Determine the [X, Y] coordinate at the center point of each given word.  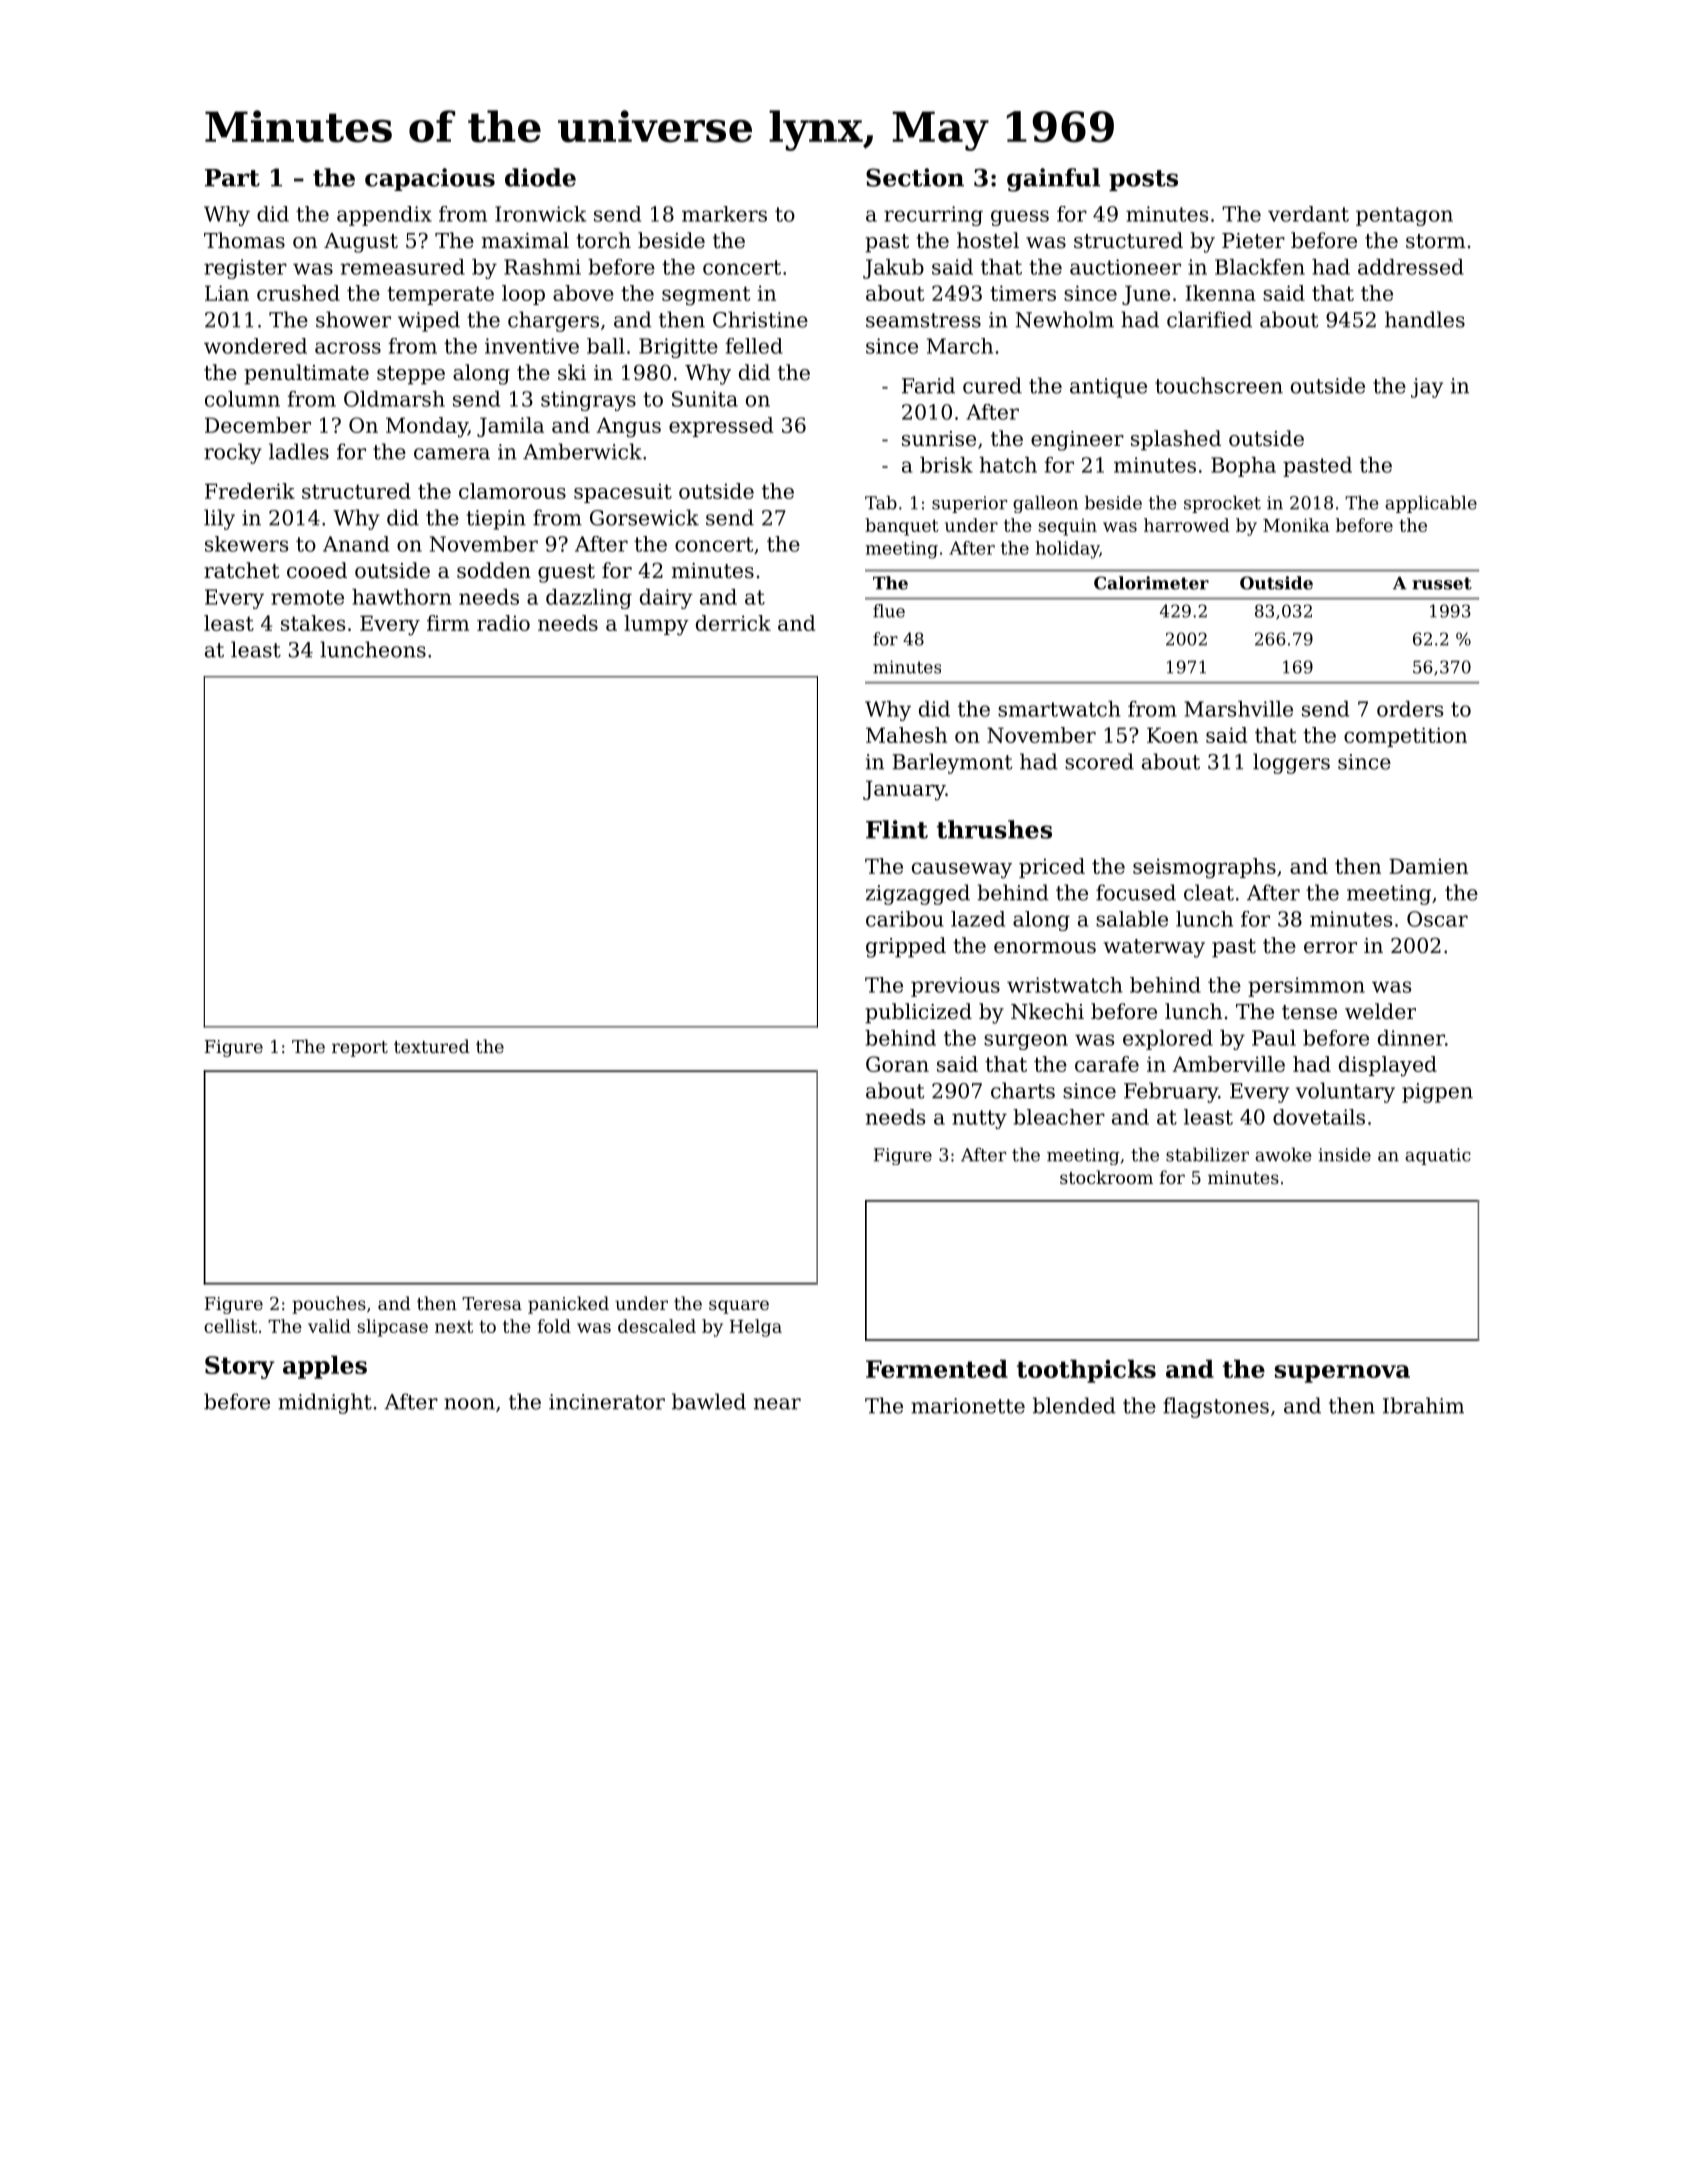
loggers [1291, 763]
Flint [897, 829]
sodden [494, 570]
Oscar [1437, 919]
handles [1425, 319]
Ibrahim [1423, 1405]
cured [992, 385]
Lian [227, 293]
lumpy [656, 625]
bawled [709, 1401]
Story [240, 1367]
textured [432, 1046]
